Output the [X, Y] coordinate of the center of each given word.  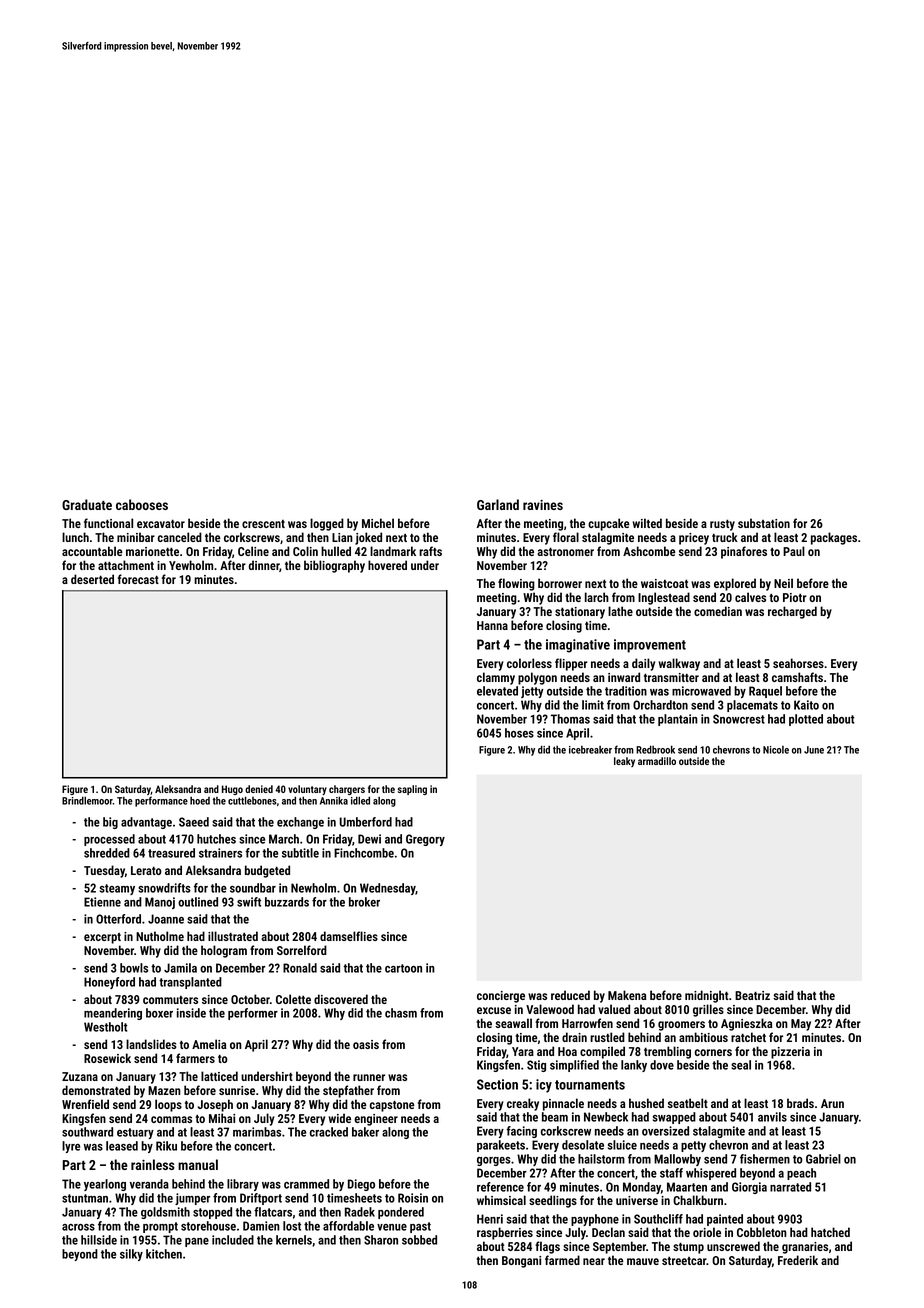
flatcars [273, 1212]
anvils [772, 1117]
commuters [170, 1000]
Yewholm [191, 565]
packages [834, 538]
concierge [501, 997]
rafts [430, 551]
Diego [361, 1185]
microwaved [701, 691]
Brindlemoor [87, 800]
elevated [497, 691]
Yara [523, 1051]
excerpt [102, 938]
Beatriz [752, 995]
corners [713, 1052]
